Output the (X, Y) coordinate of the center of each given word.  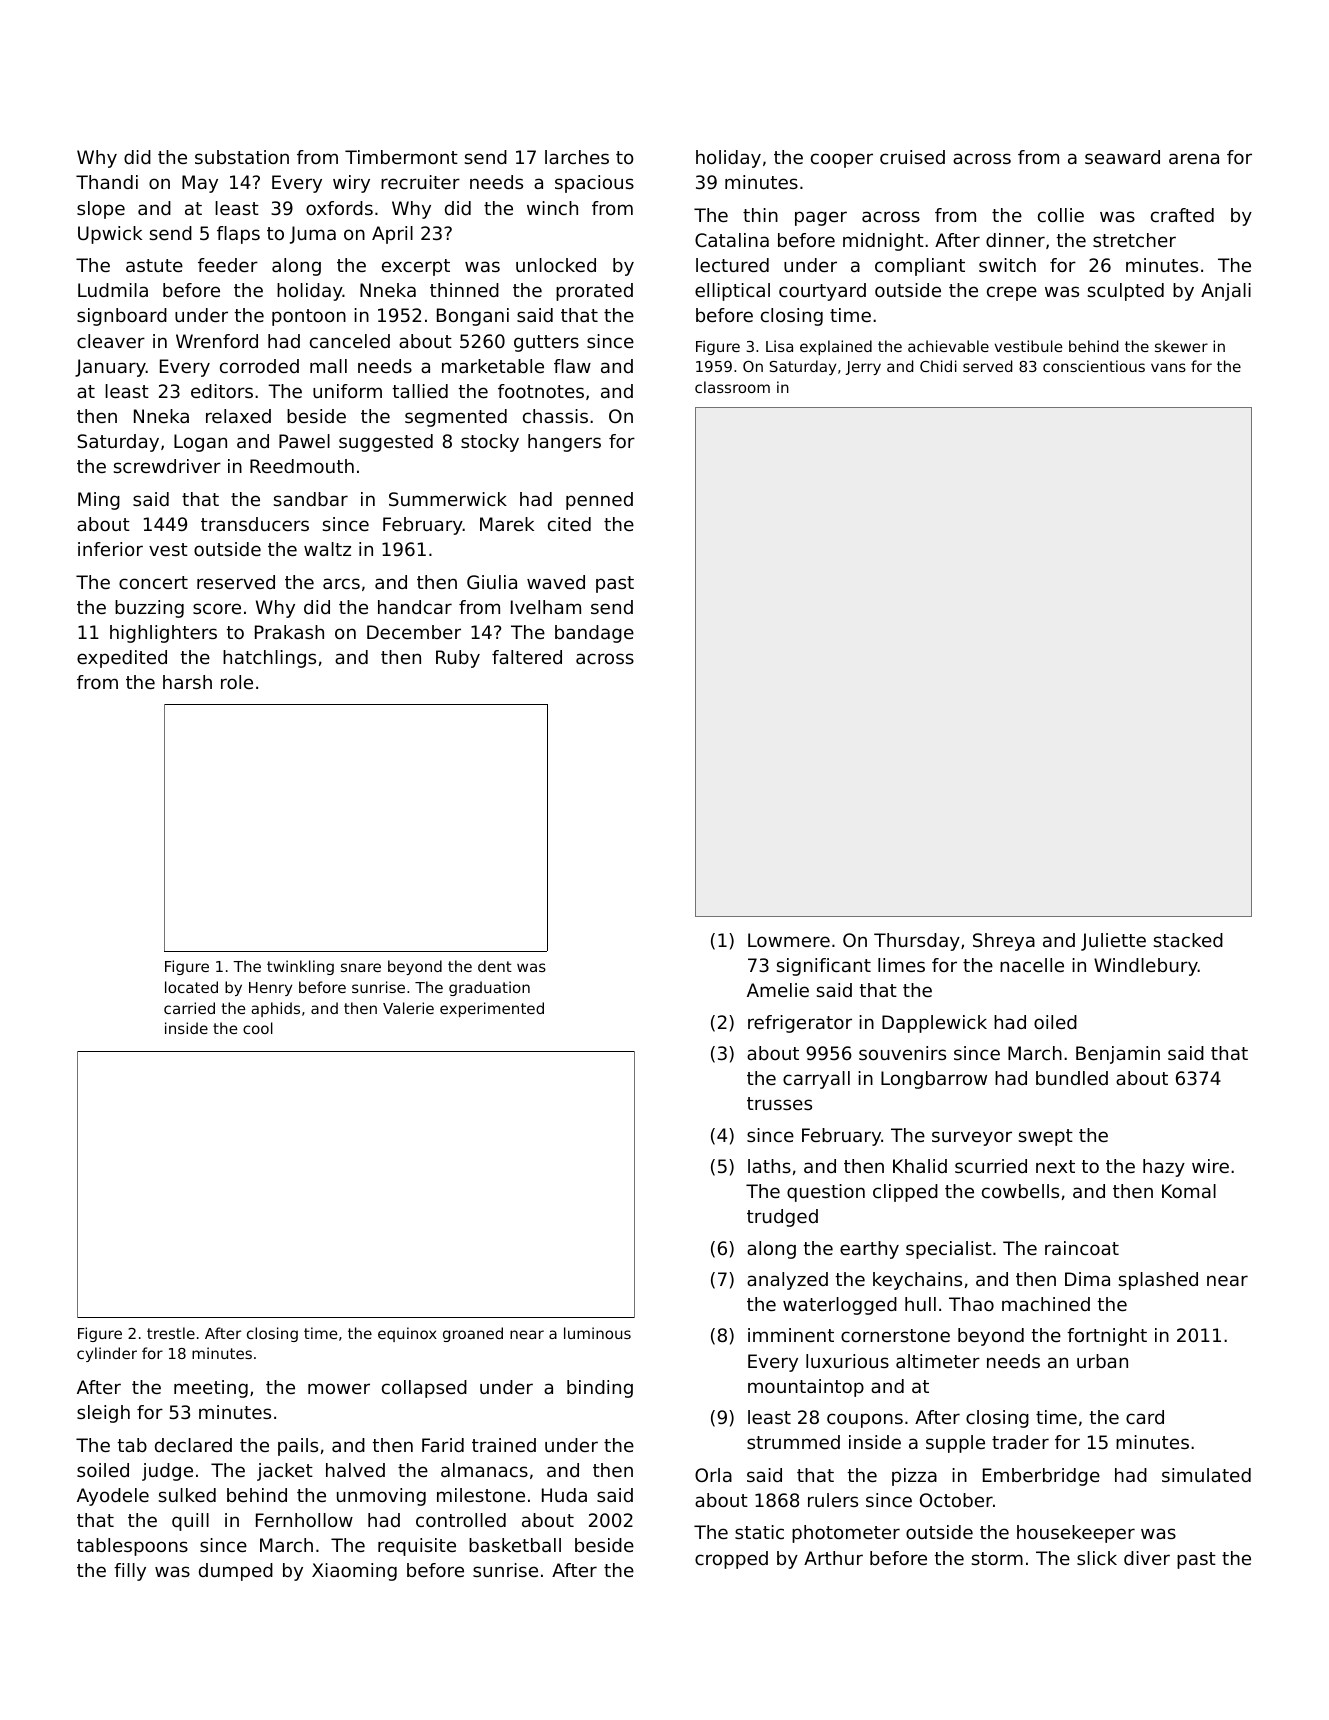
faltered (527, 657)
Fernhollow (304, 1520)
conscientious (1094, 366)
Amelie (778, 990)
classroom (732, 387)
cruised (912, 157)
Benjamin (1118, 1055)
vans (1168, 367)
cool (258, 1028)
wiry (351, 184)
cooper (842, 160)
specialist (949, 1250)
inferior (110, 549)
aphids (275, 1009)
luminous (597, 1333)
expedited (122, 659)
